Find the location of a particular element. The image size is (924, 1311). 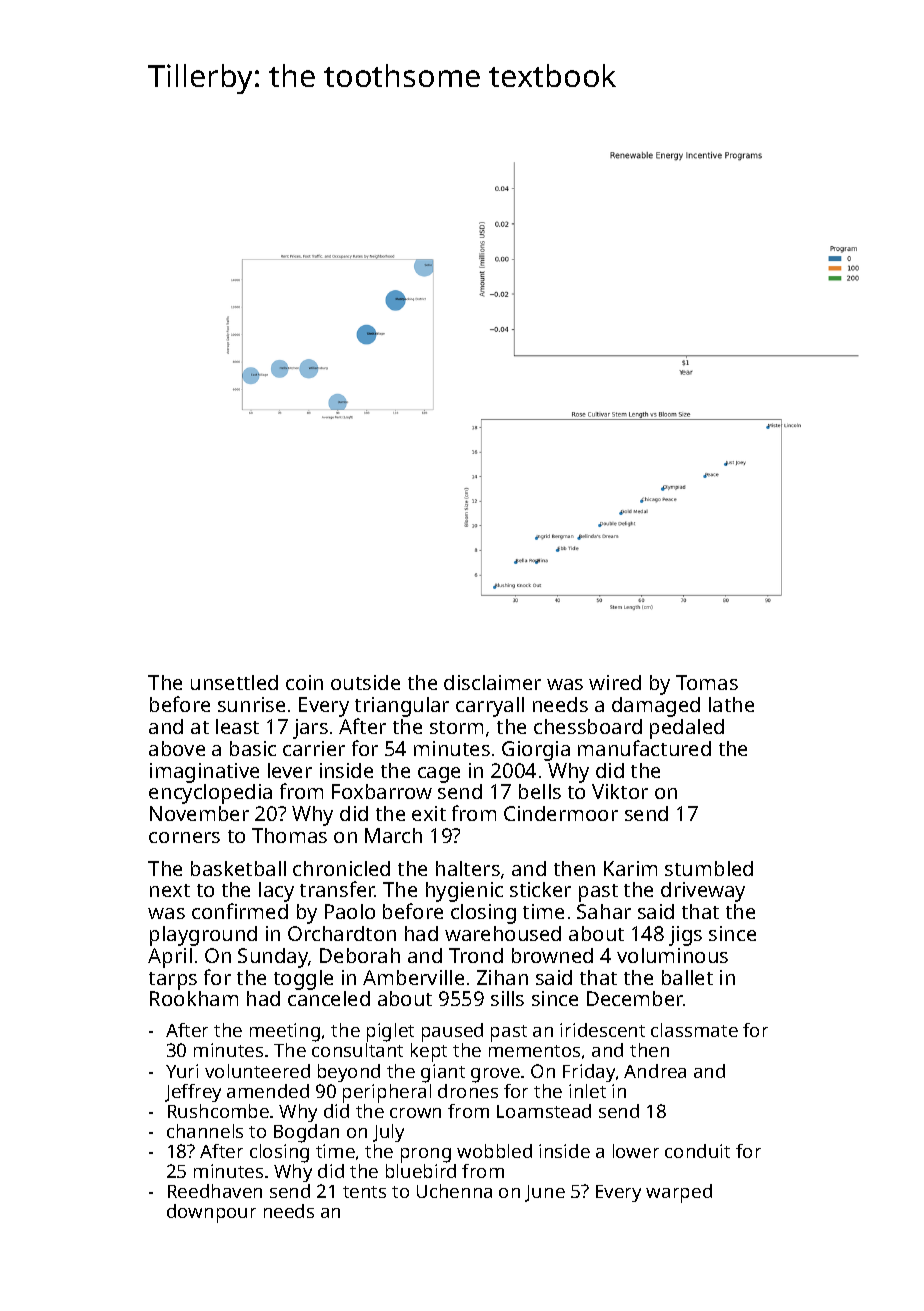

prong is located at coordinates (426, 1155).
